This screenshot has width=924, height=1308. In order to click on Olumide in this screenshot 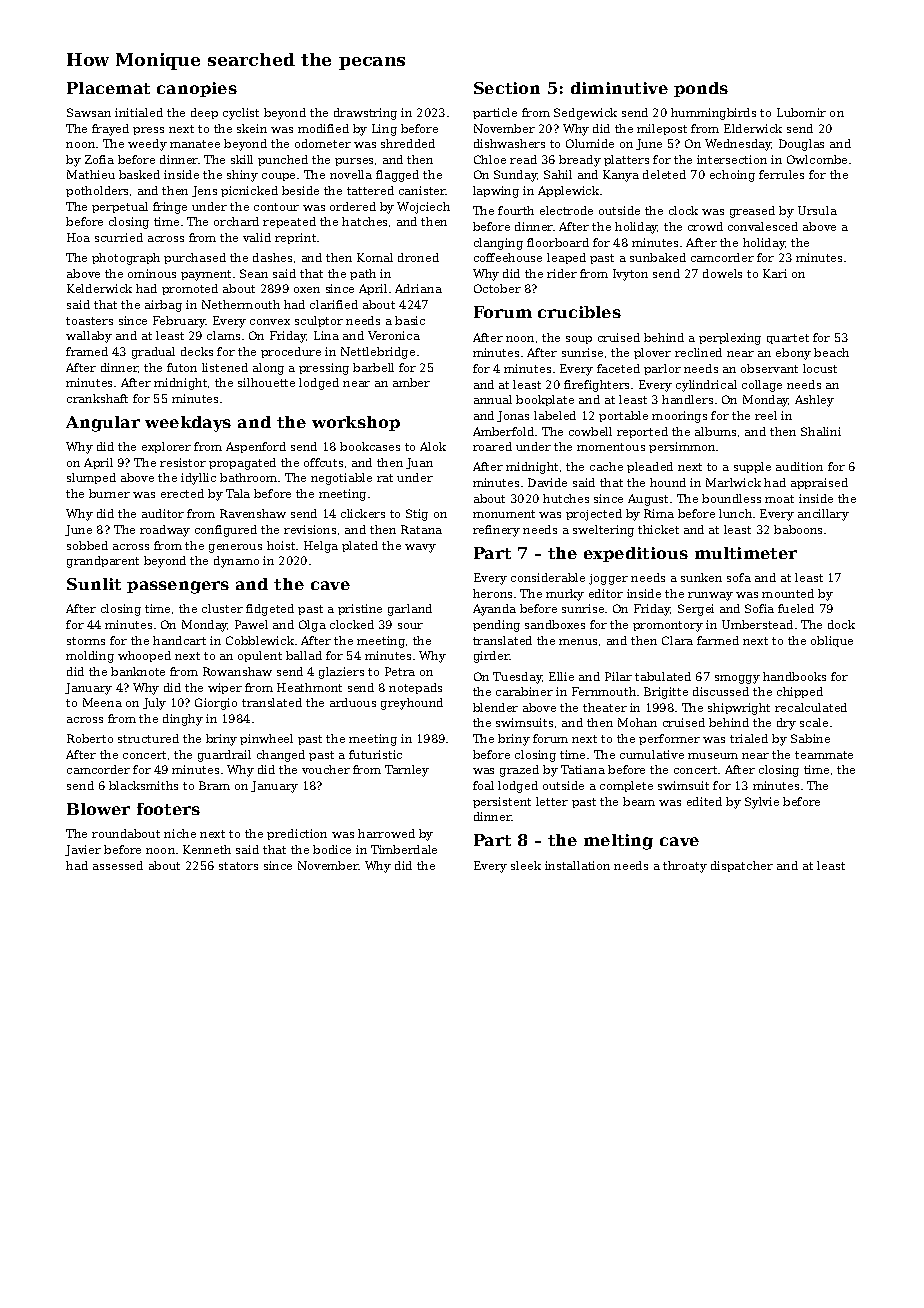, I will do `click(590, 143)`.
